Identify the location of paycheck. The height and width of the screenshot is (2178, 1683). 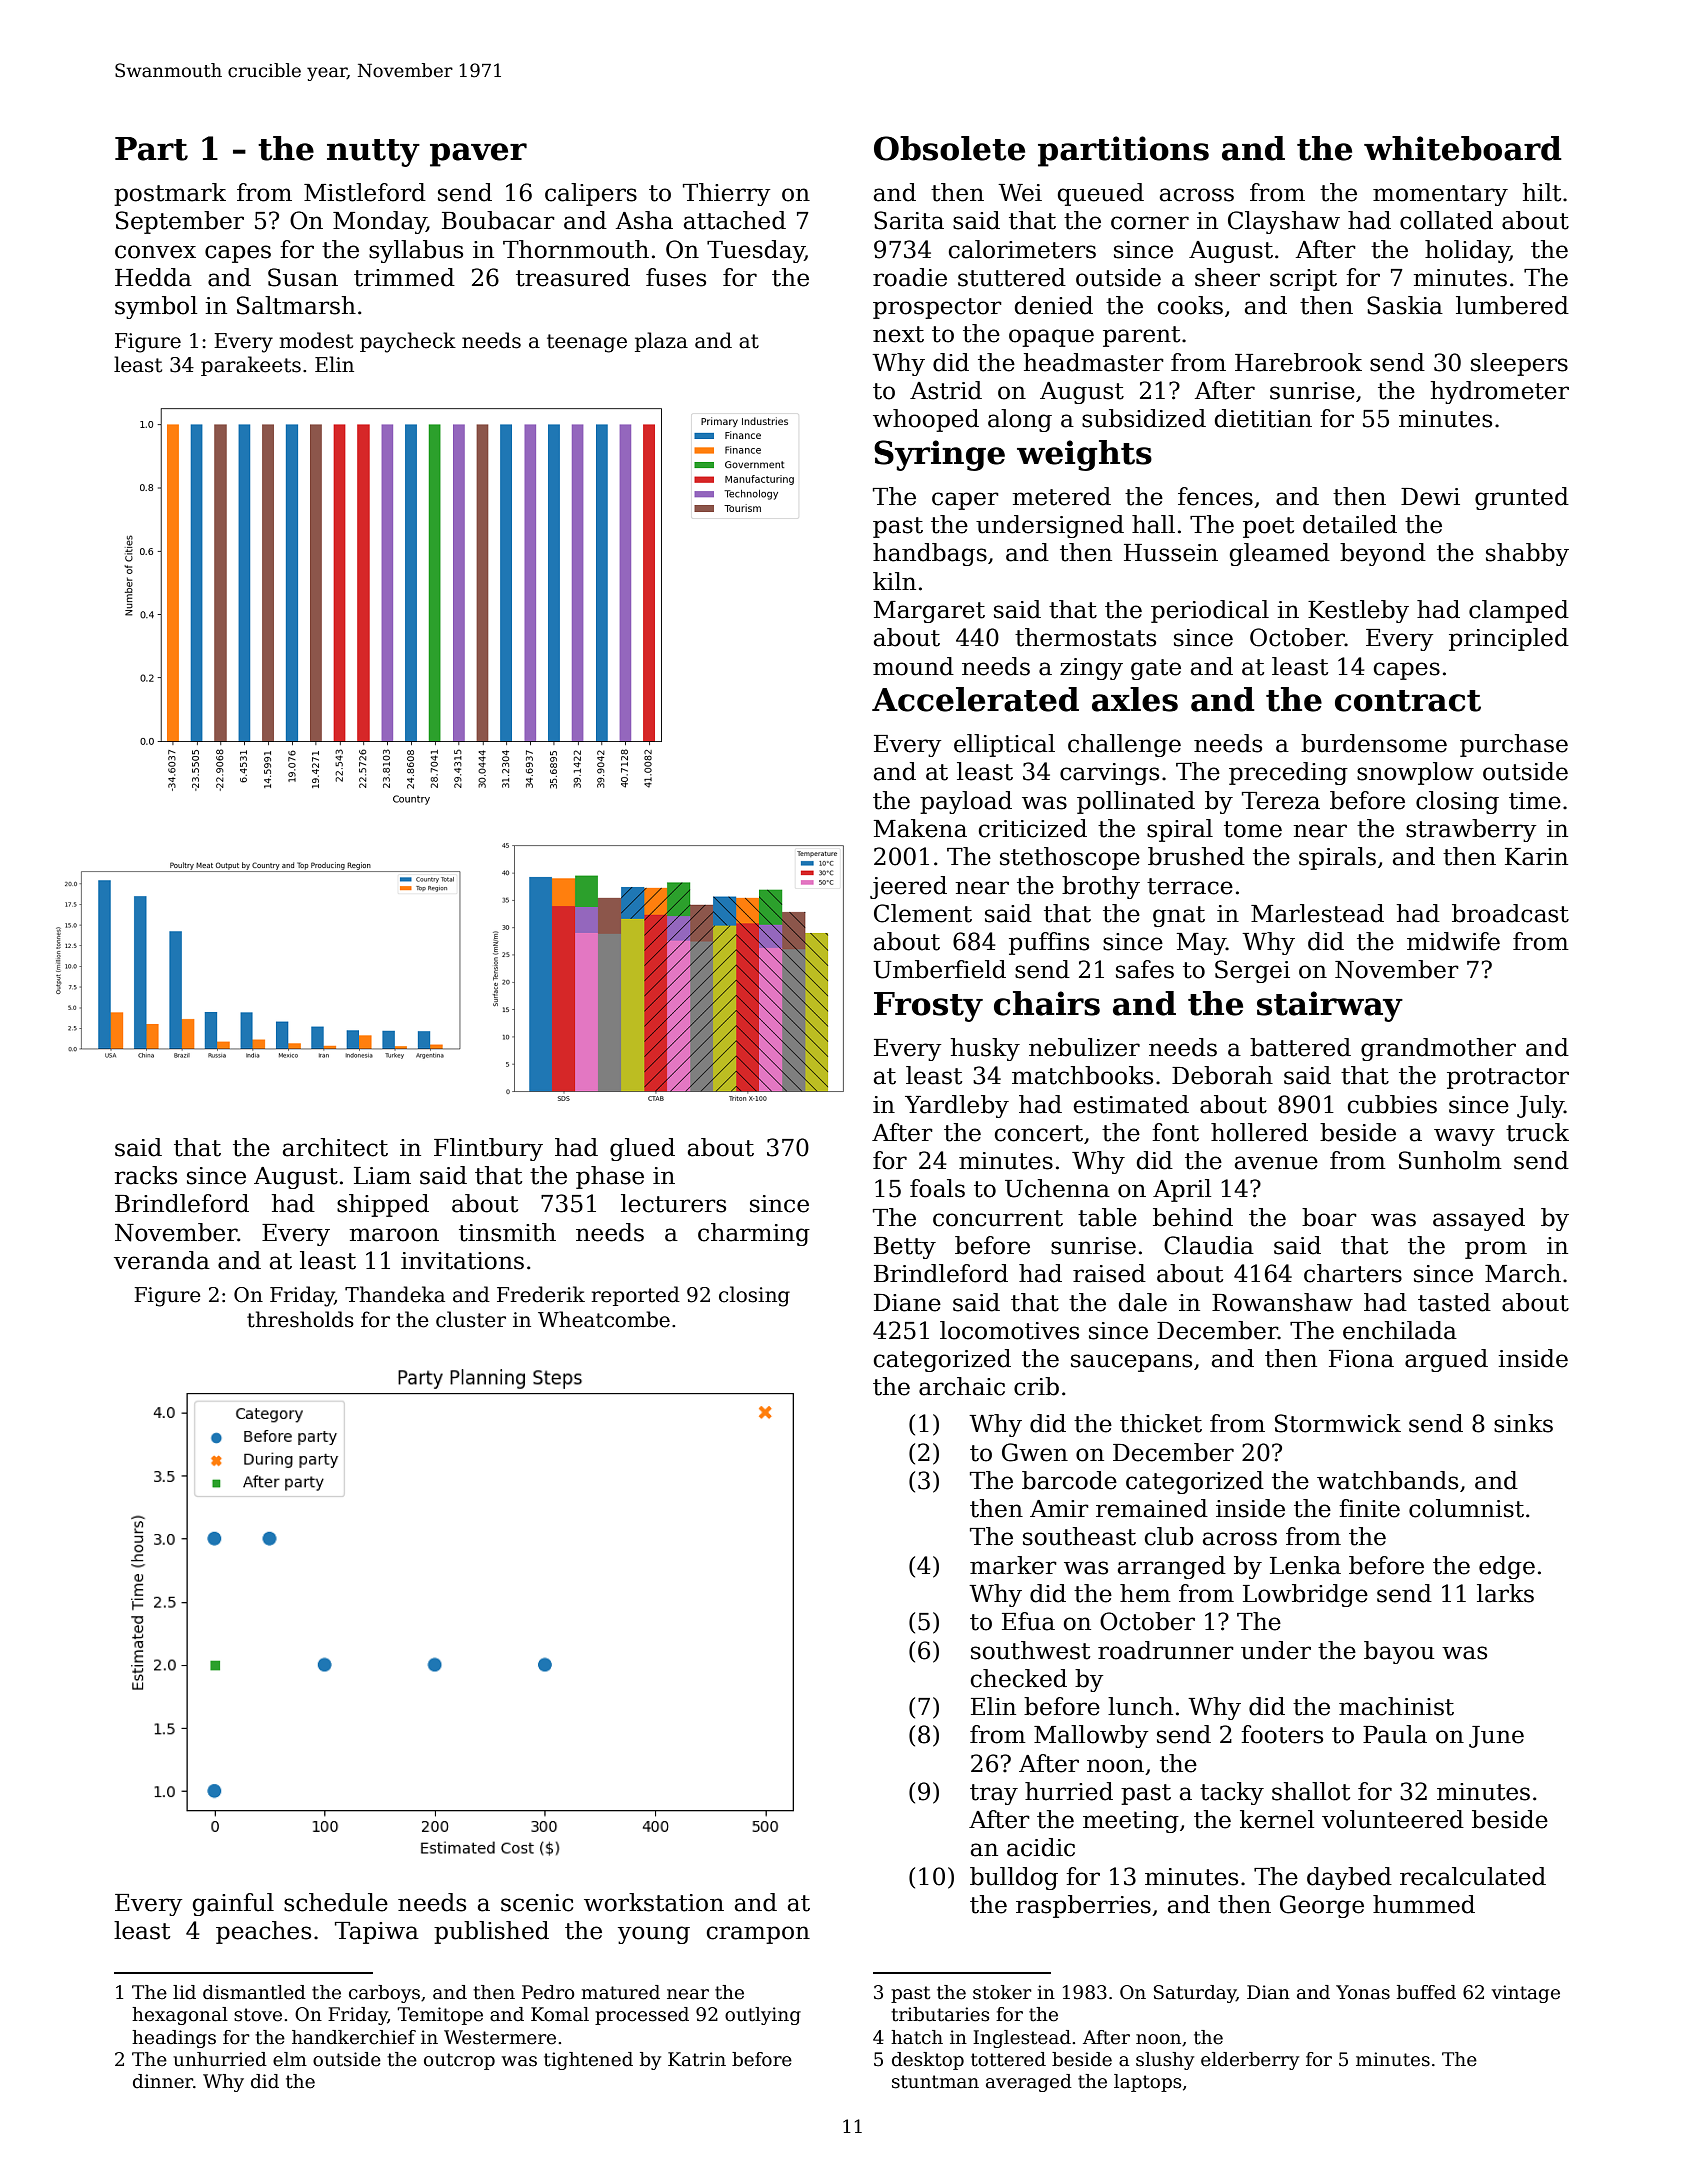
(408, 342).
